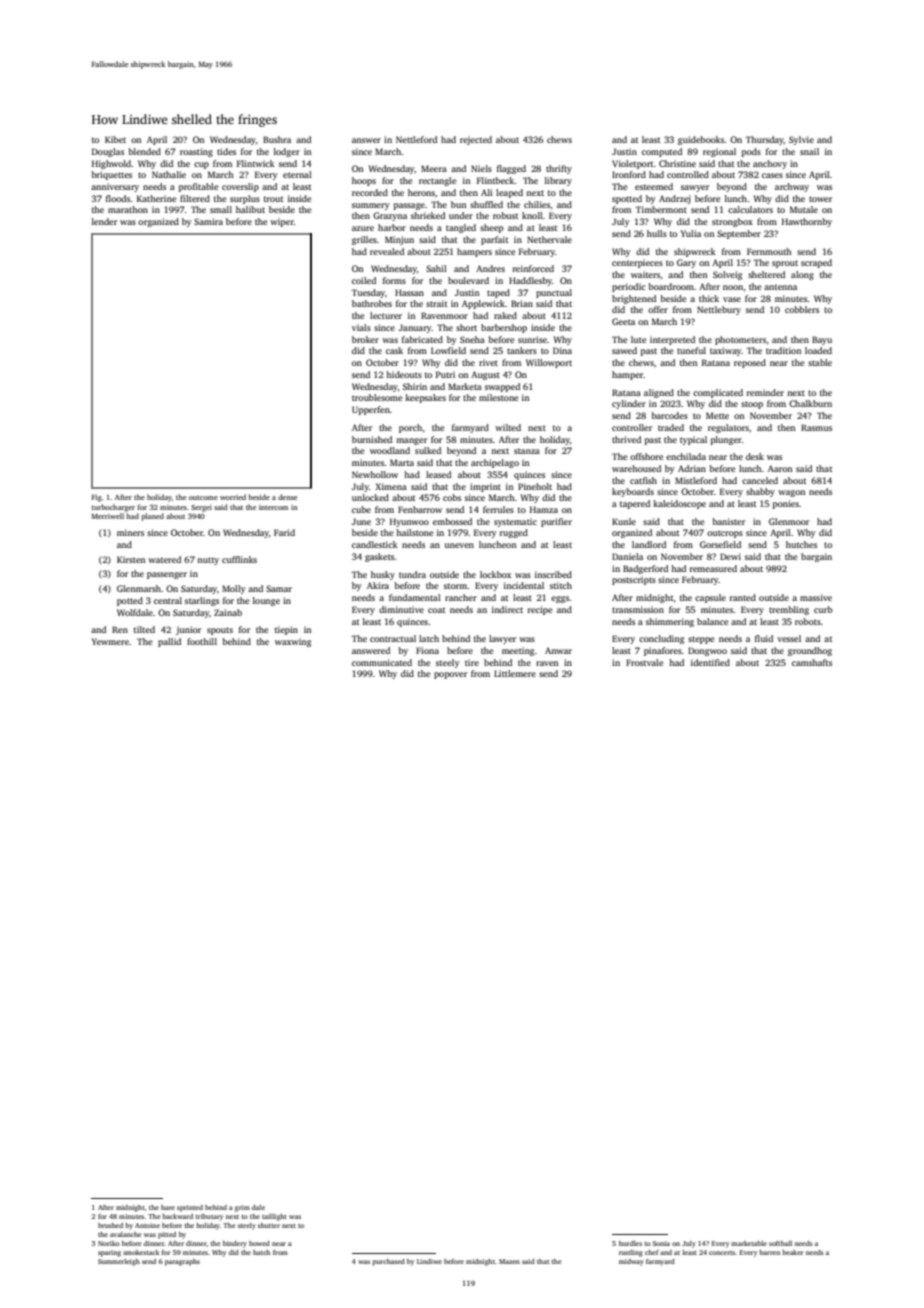 This image has width=924, height=1308. I want to click on hurdles, so click(630, 1243).
